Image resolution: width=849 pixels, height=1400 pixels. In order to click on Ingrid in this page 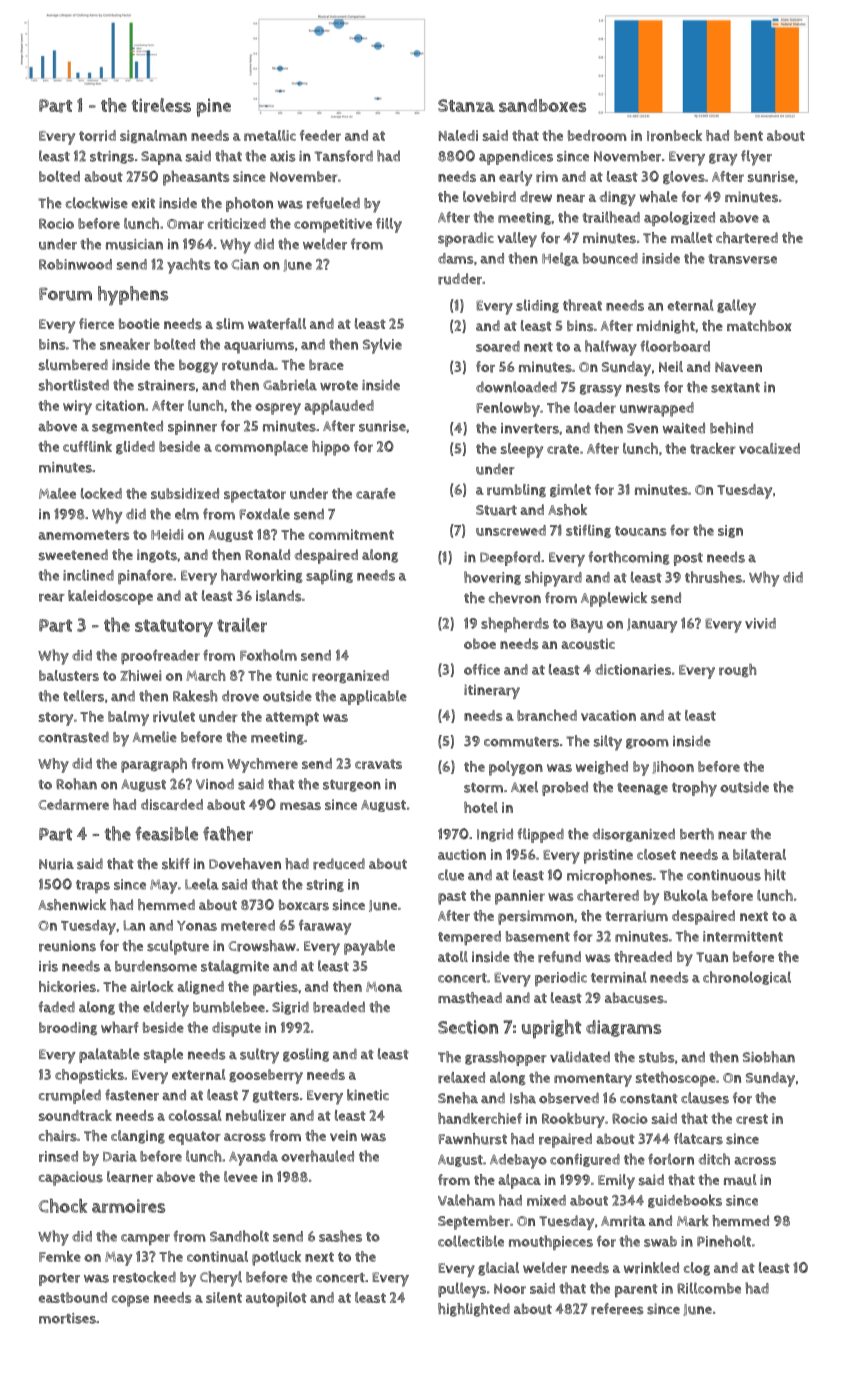, I will do `click(495, 835)`.
